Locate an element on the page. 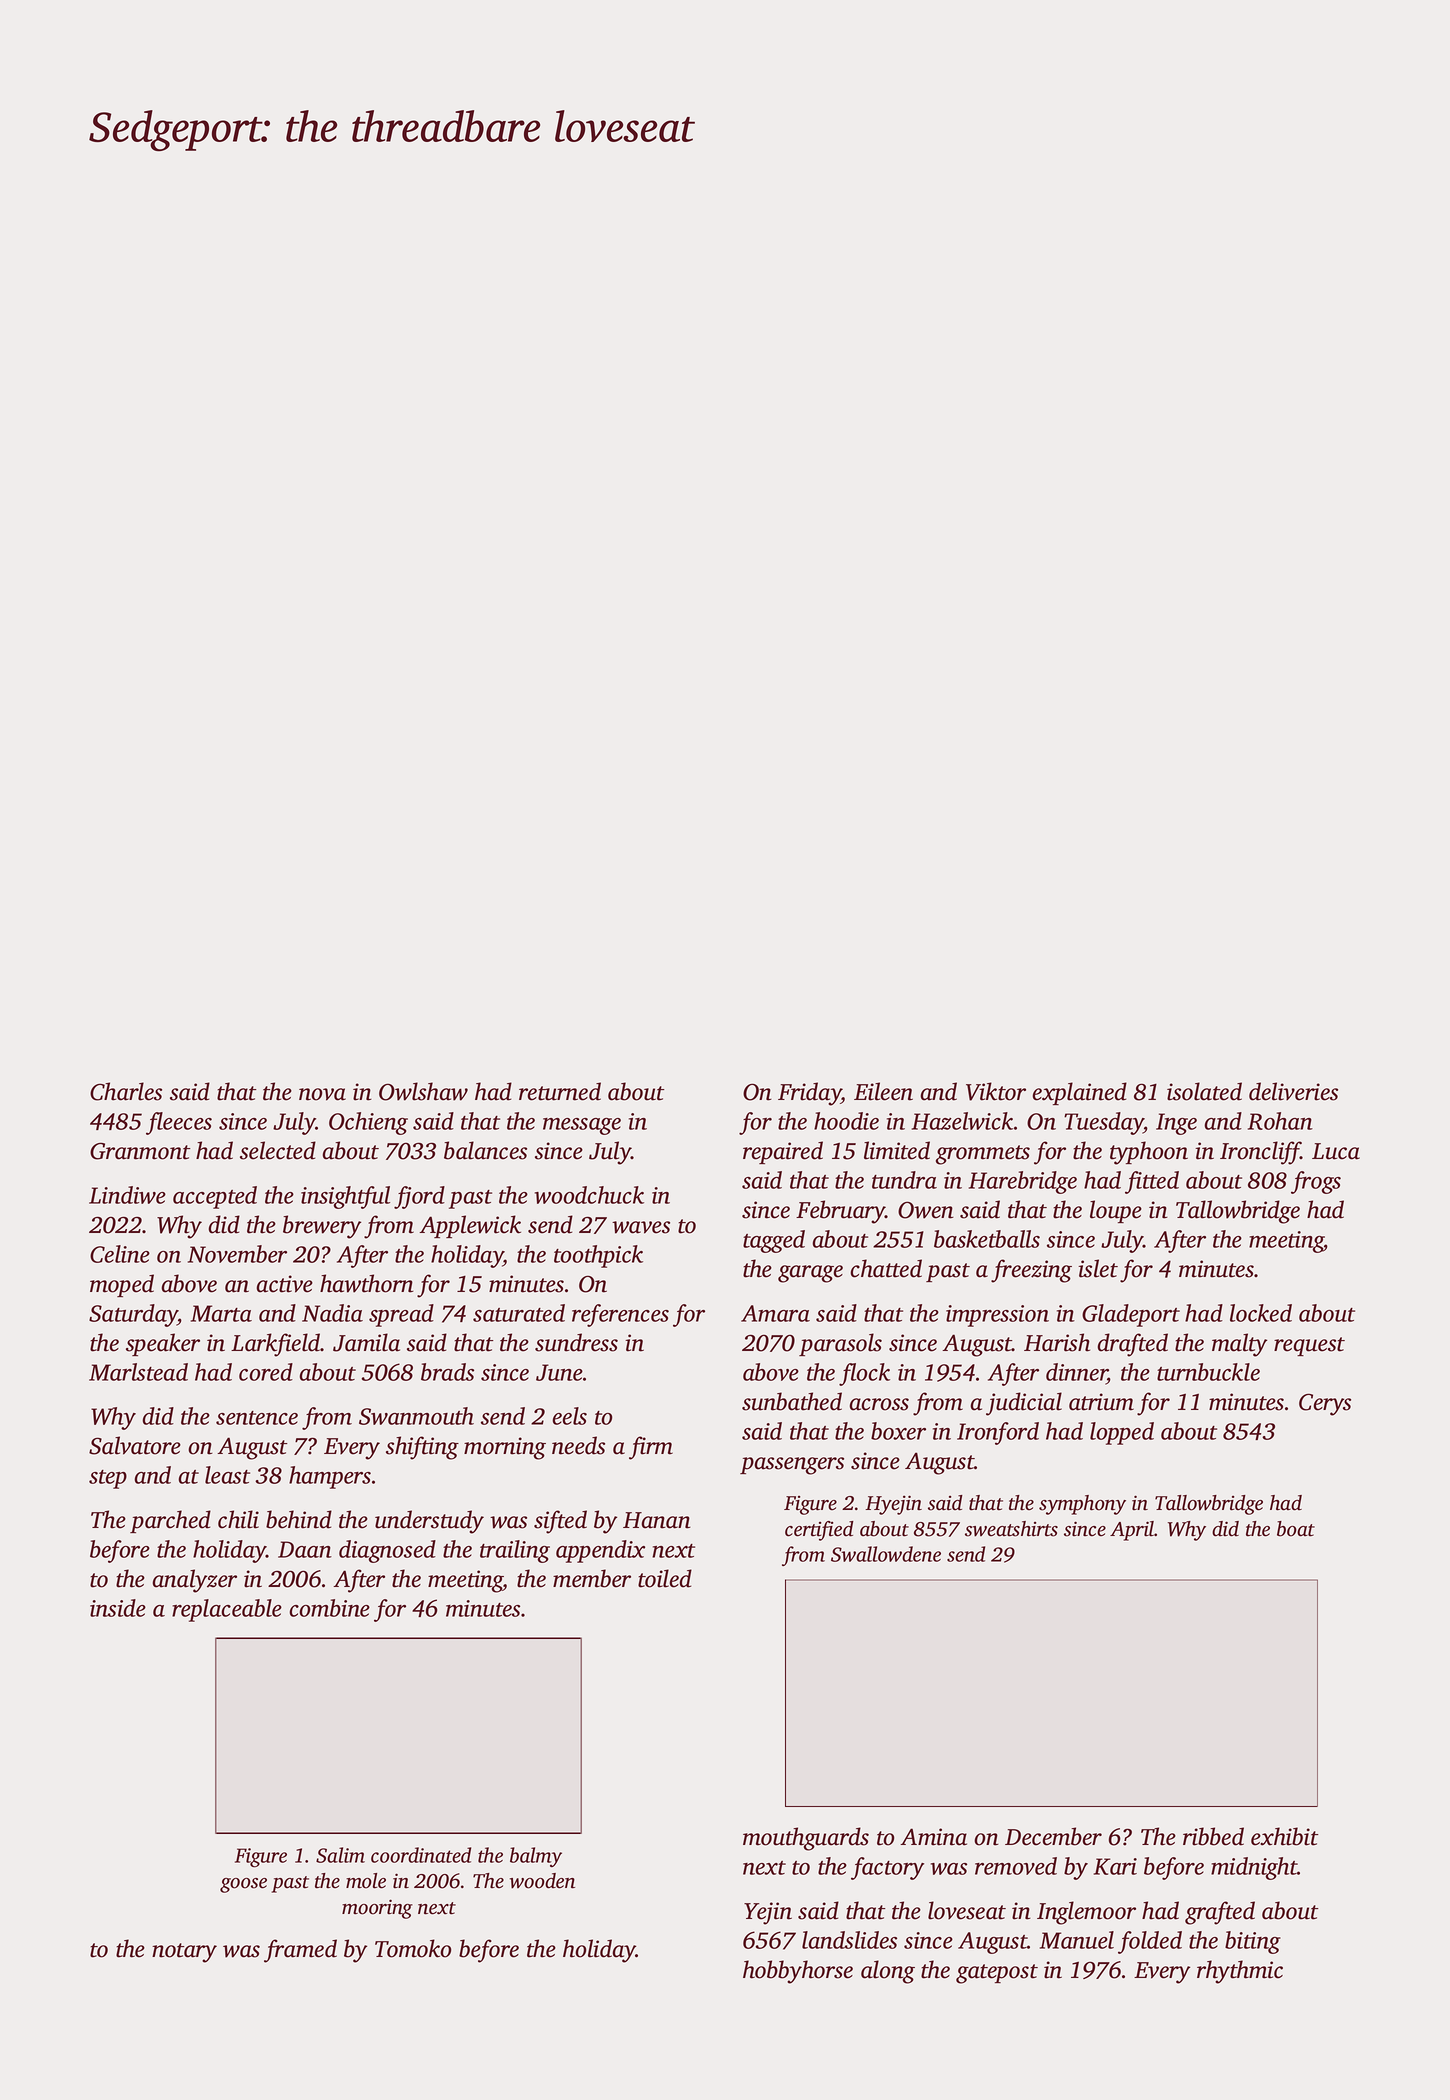 The image size is (1450, 2100). ribbed is located at coordinates (1213, 1836).
